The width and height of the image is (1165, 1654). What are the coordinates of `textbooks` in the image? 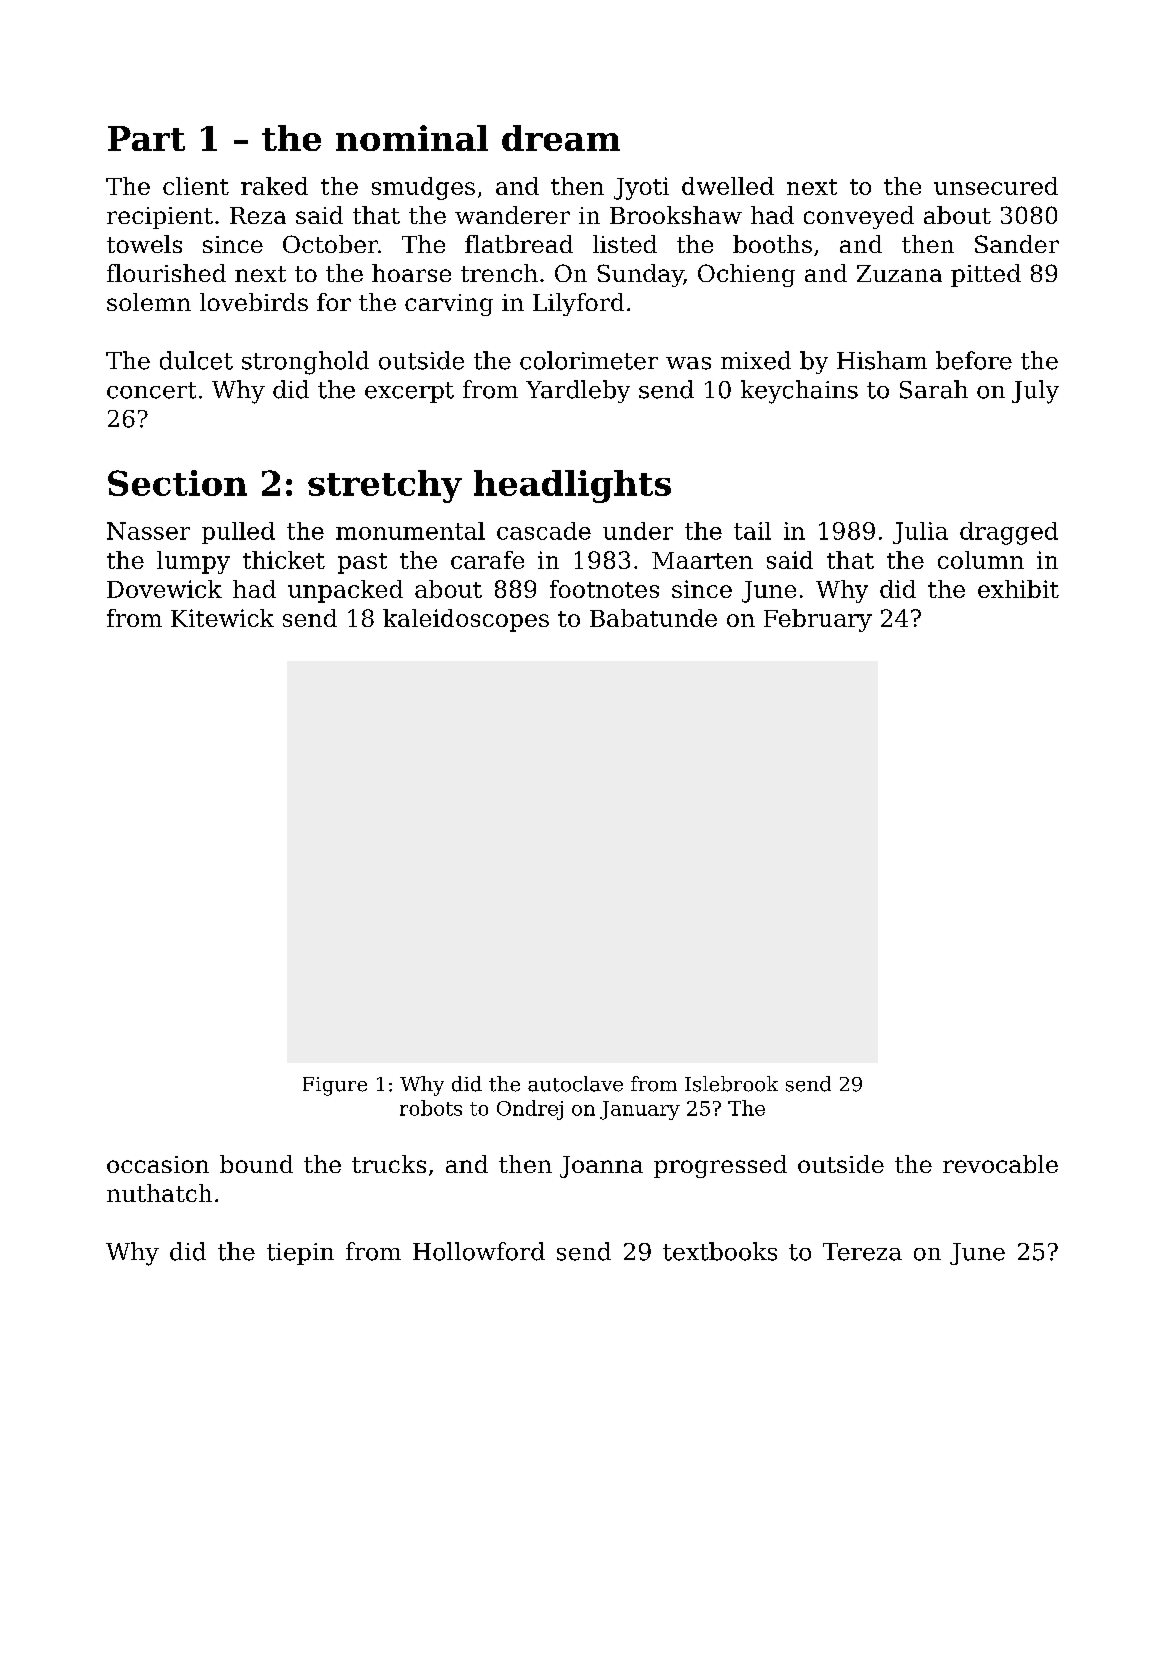 It's located at (720, 1251).
